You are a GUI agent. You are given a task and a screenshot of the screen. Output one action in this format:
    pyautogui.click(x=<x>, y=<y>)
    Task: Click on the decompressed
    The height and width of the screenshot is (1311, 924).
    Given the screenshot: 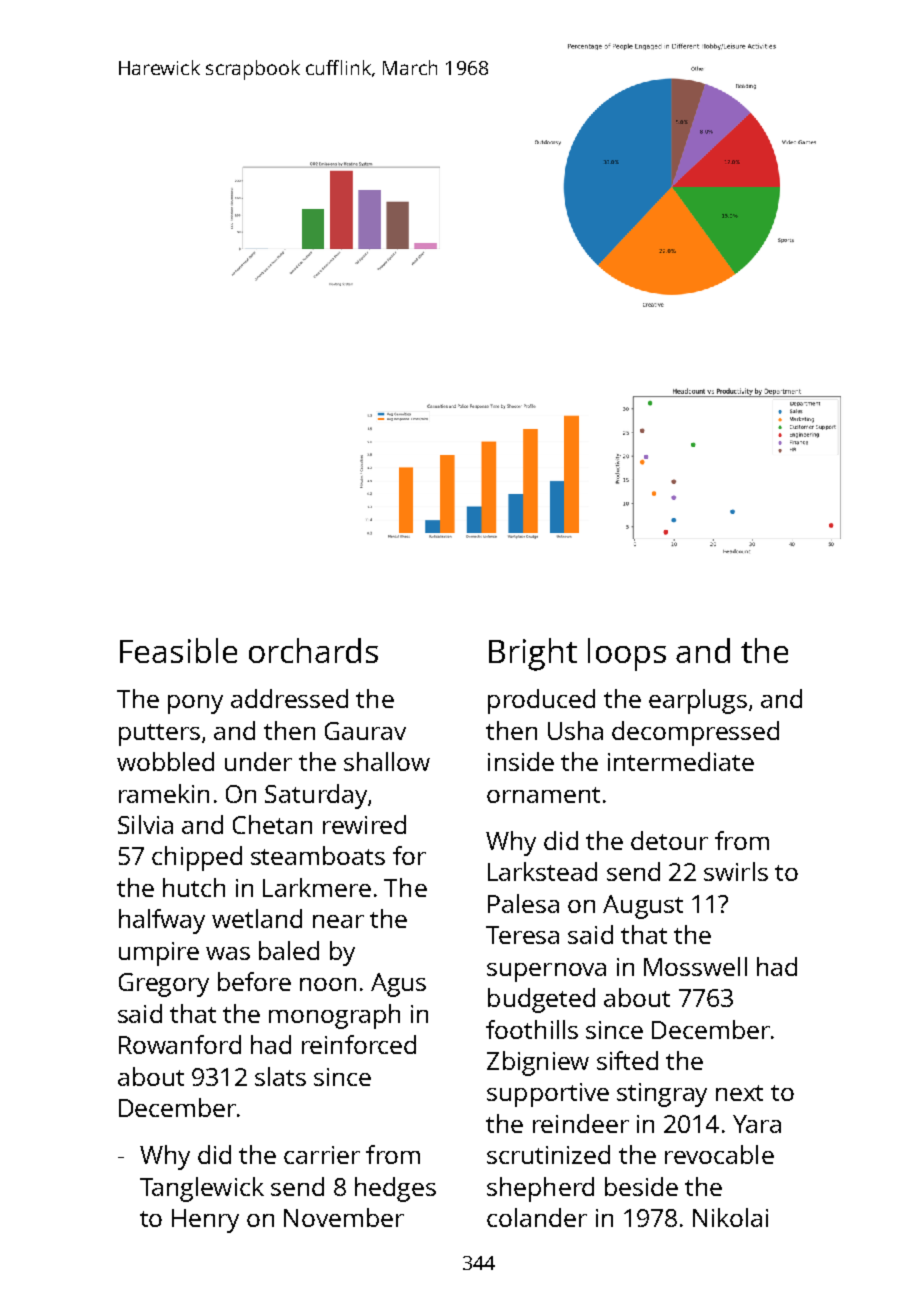 What is the action you would take?
    pyautogui.click(x=695, y=733)
